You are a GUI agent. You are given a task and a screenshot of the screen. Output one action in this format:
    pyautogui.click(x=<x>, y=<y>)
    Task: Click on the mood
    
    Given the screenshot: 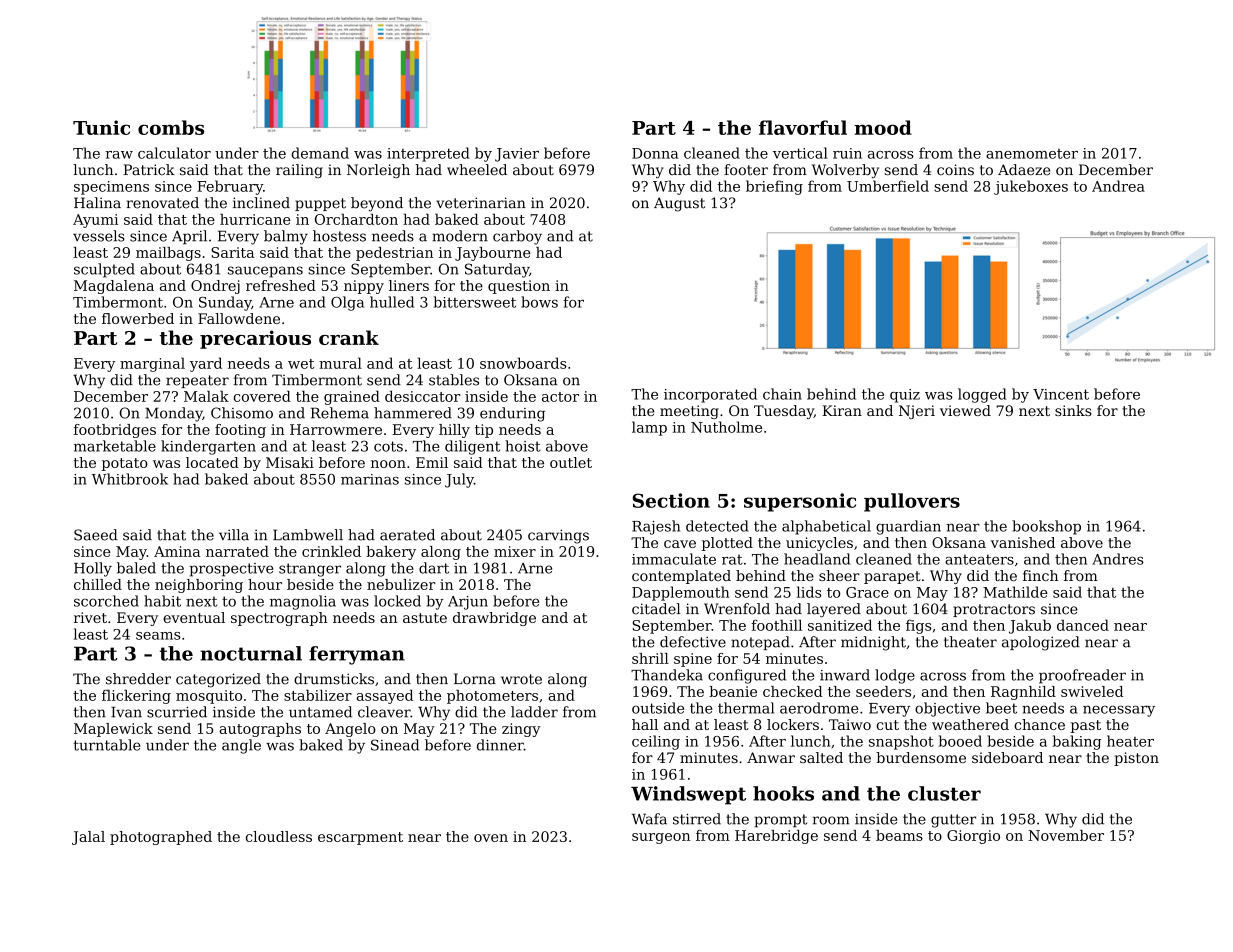 What is the action you would take?
    pyautogui.click(x=883, y=127)
